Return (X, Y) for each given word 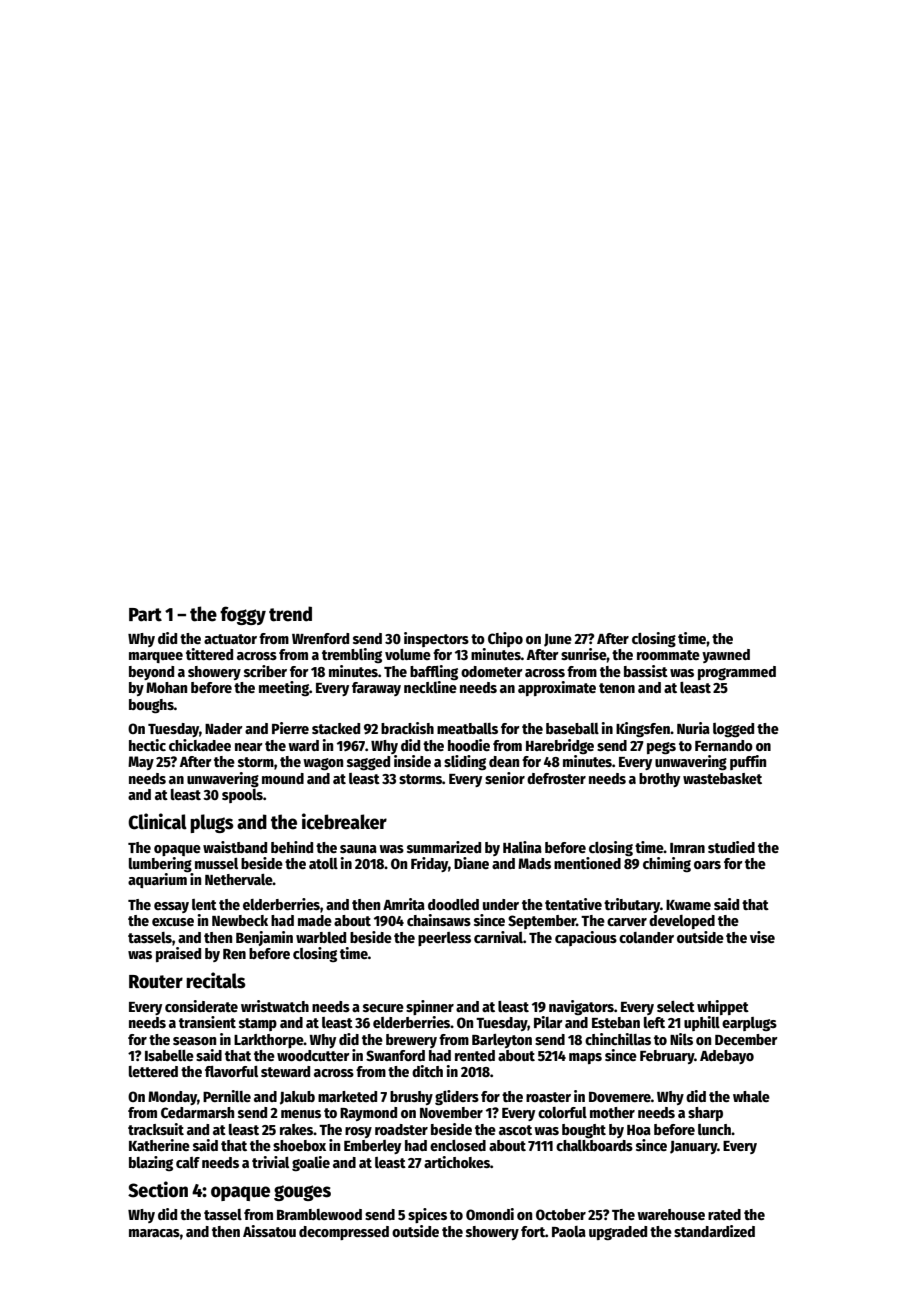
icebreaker (344, 821)
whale (751, 1096)
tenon (617, 688)
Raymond (368, 1114)
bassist (646, 671)
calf (188, 1162)
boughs (151, 706)
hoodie (469, 745)
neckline (430, 687)
